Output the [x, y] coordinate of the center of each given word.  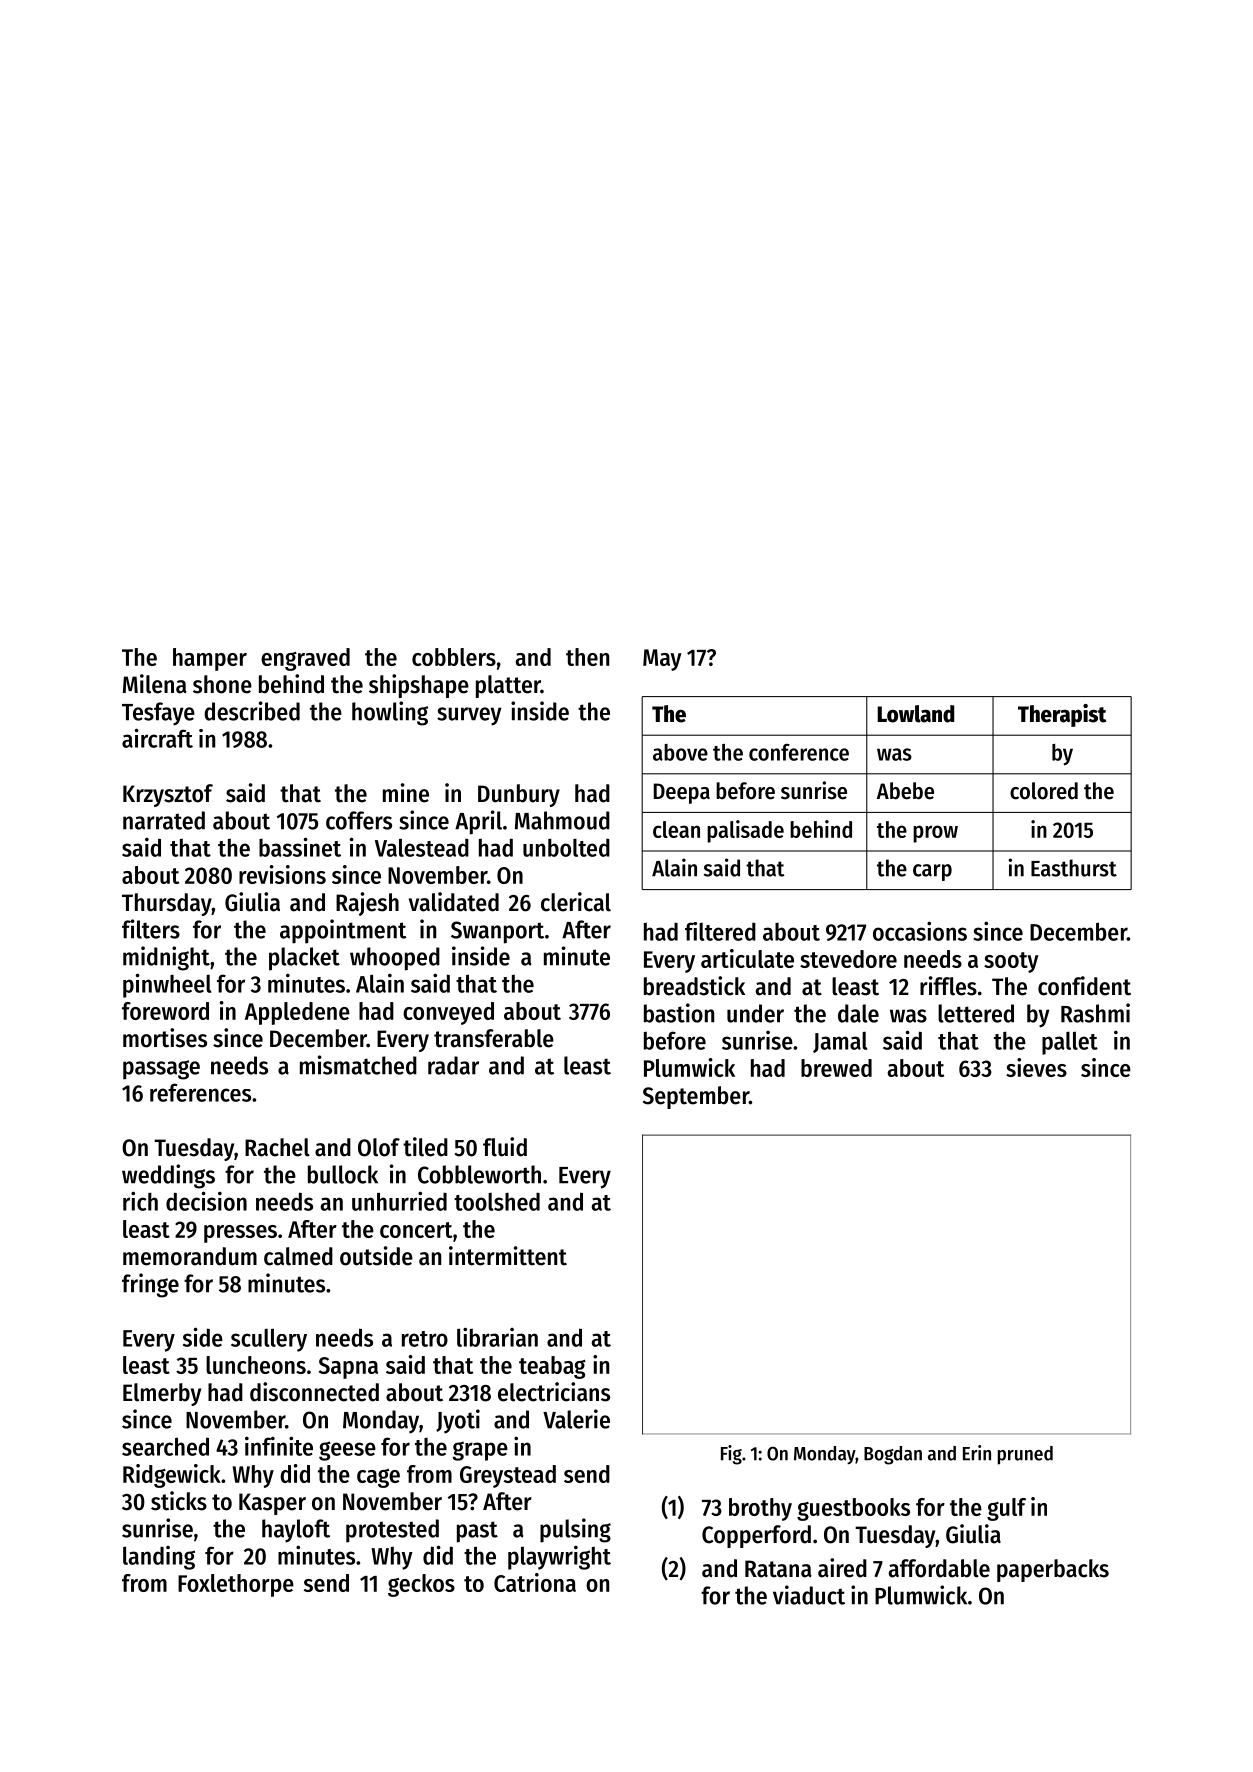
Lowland [915, 714]
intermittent [508, 1256]
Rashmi [1095, 1013]
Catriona [535, 1582]
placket [304, 959]
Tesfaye [158, 714]
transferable [494, 1038]
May [662, 660]
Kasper [272, 1504]
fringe [150, 1285]
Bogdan [893, 1455]
